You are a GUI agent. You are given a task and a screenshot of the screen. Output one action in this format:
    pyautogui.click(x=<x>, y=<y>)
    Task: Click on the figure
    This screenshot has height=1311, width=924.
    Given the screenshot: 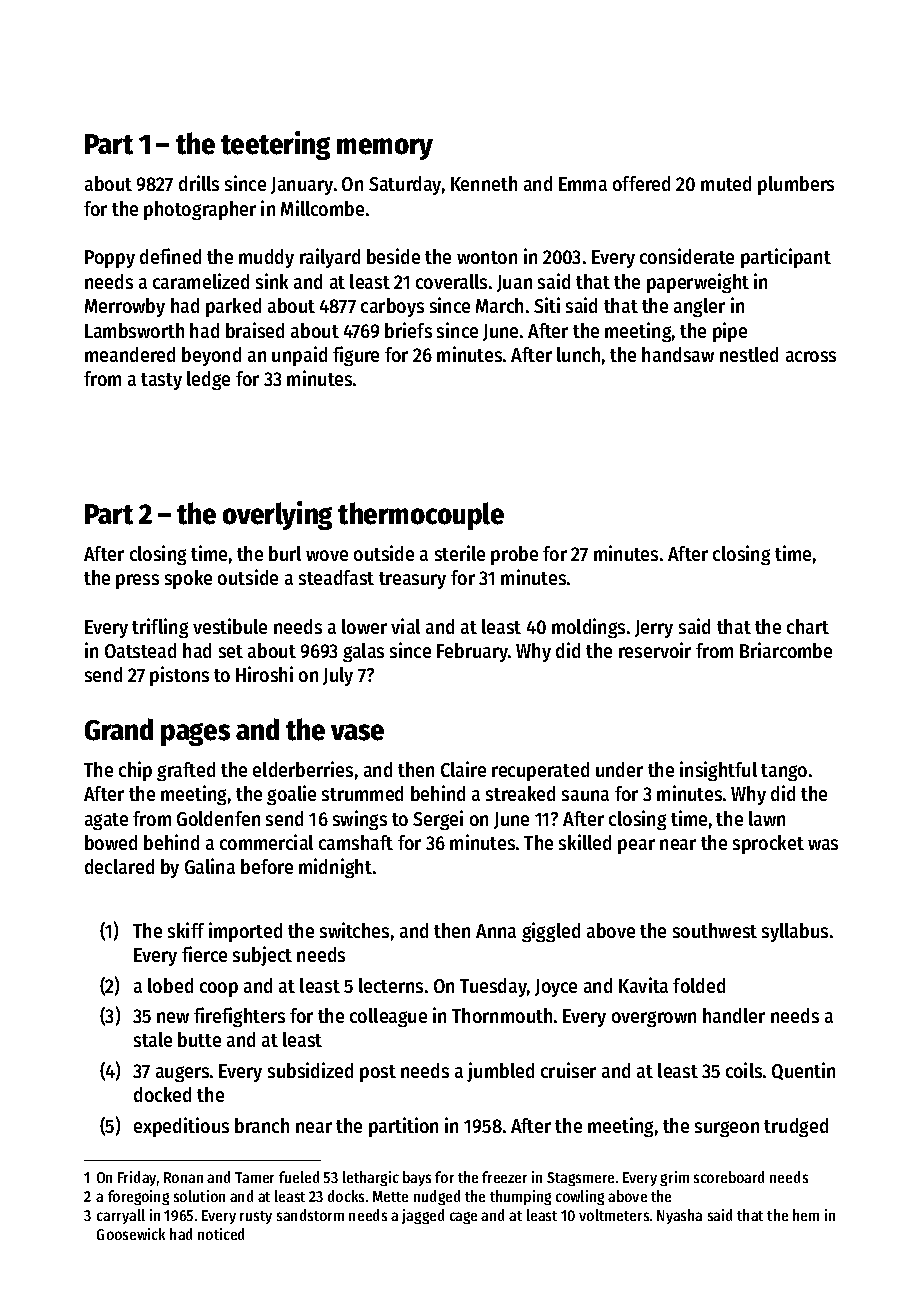 What is the action you would take?
    pyautogui.click(x=356, y=356)
